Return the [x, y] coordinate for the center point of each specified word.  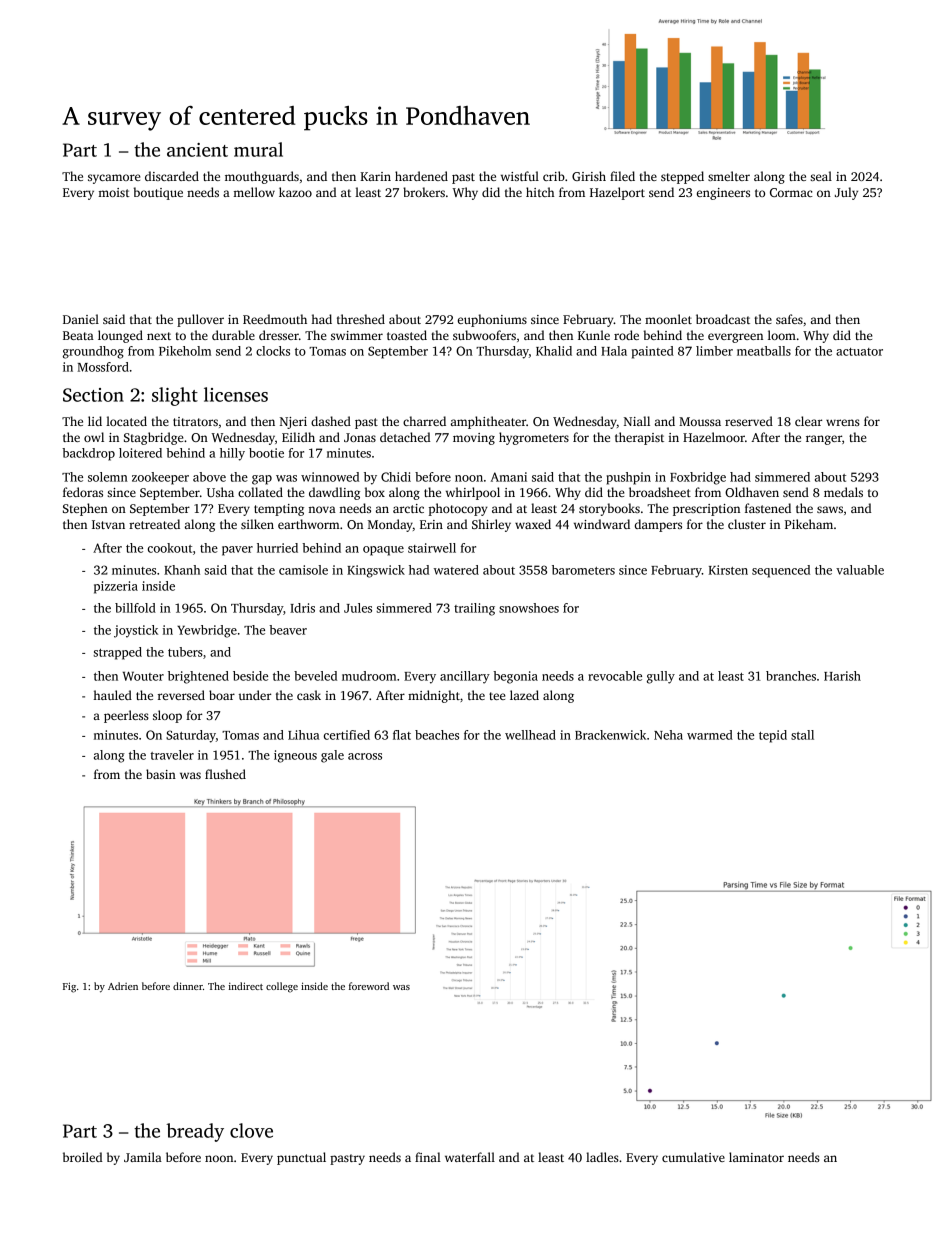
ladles [602, 1157]
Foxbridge [698, 478]
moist [114, 192]
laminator [756, 1157]
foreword [369, 986]
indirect [246, 986]
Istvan [108, 524]
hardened [421, 176]
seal [821, 176]
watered [456, 570]
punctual [301, 1158]
